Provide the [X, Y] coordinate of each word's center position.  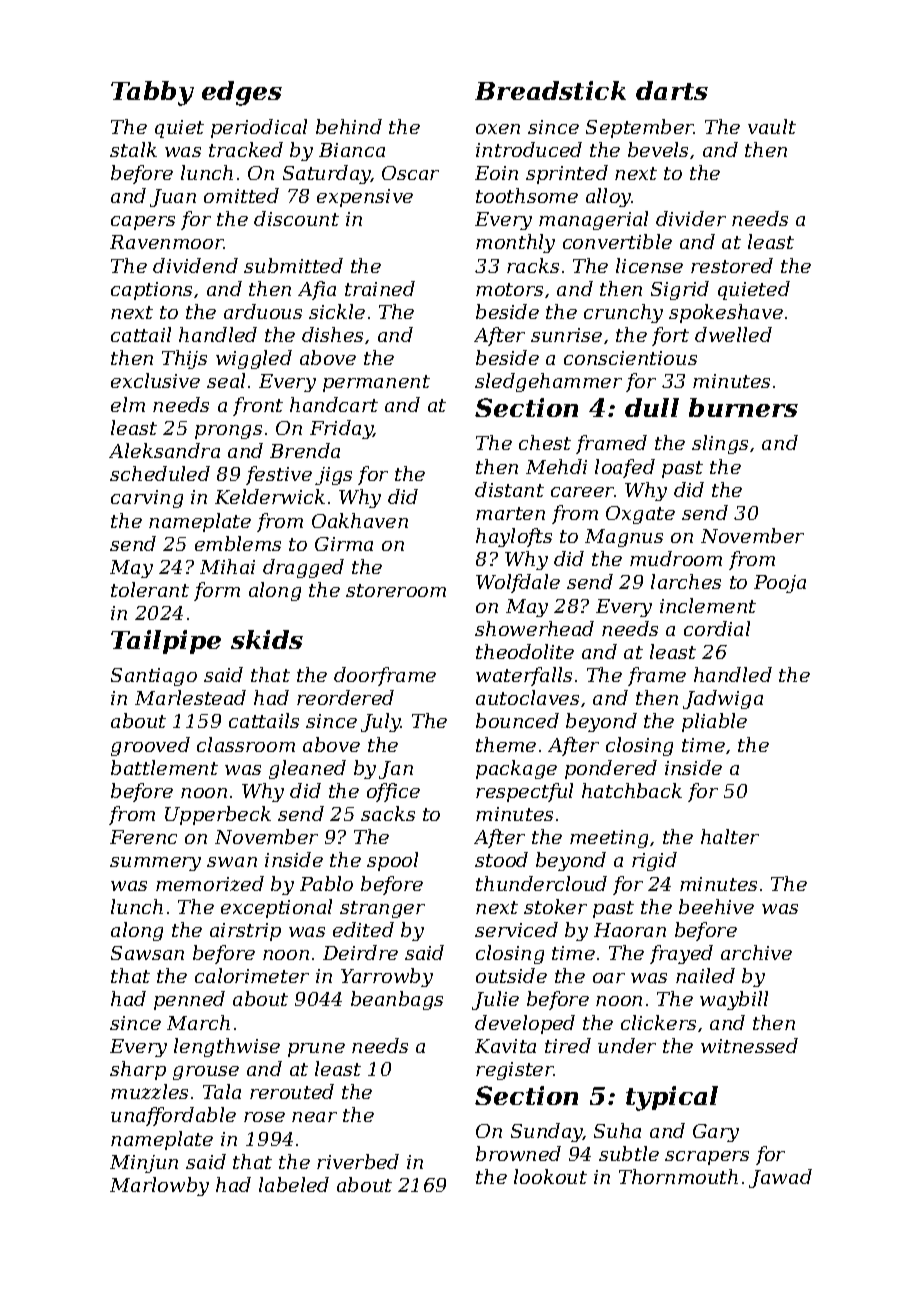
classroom [246, 744]
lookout [550, 1176]
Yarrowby [387, 977]
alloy [608, 197]
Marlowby [159, 1186]
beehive [716, 906]
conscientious [630, 358]
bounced [517, 720]
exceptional [276, 908]
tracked [246, 149]
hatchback [632, 790]
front [258, 406]
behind [349, 126]
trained [380, 288]
